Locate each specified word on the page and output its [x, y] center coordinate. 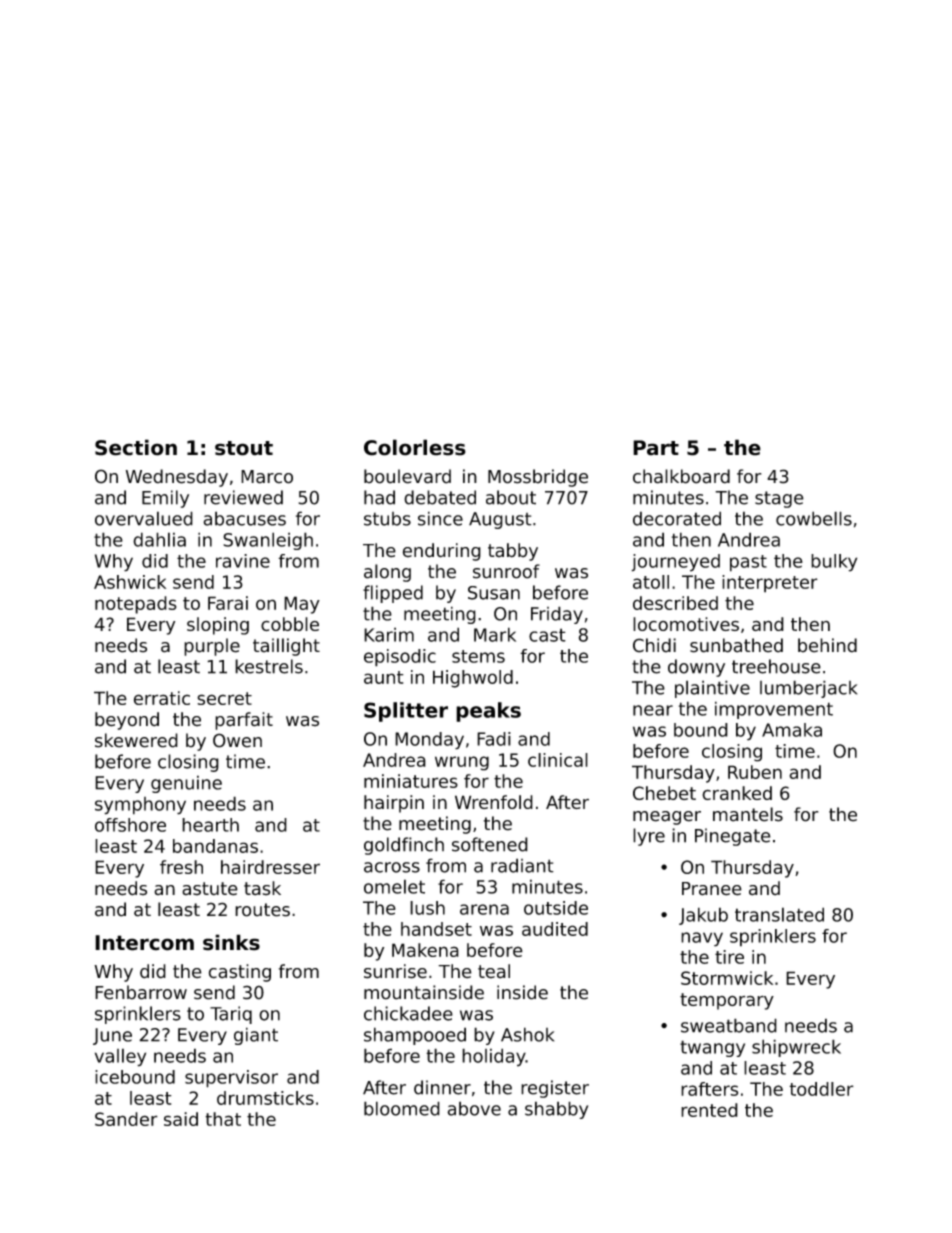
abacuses [244, 518]
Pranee [712, 889]
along [387, 573]
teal [494, 971]
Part [656, 448]
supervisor [231, 1079]
